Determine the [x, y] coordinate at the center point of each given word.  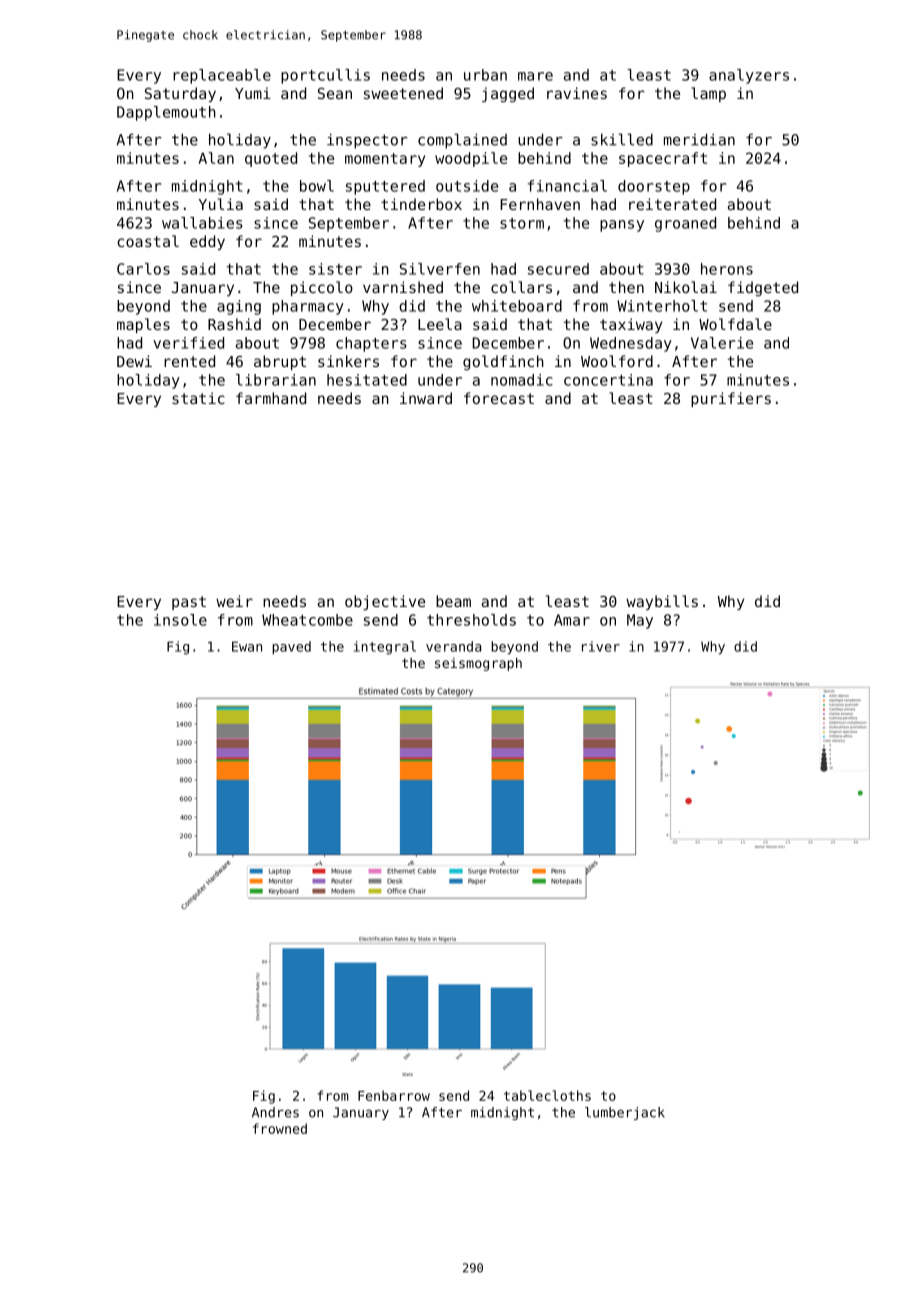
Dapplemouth [166, 113]
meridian [699, 139]
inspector [367, 141]
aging [239, 307]
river [601, 646]
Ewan [247, 646]
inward [426, 398]
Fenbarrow [394, 1095]
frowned [280, 1128]
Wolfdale [735, 324]
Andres [275, 1112]
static [198, 398]
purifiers [731, 399]
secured [558, 269]
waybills [662, 602]
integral [385, 648]
